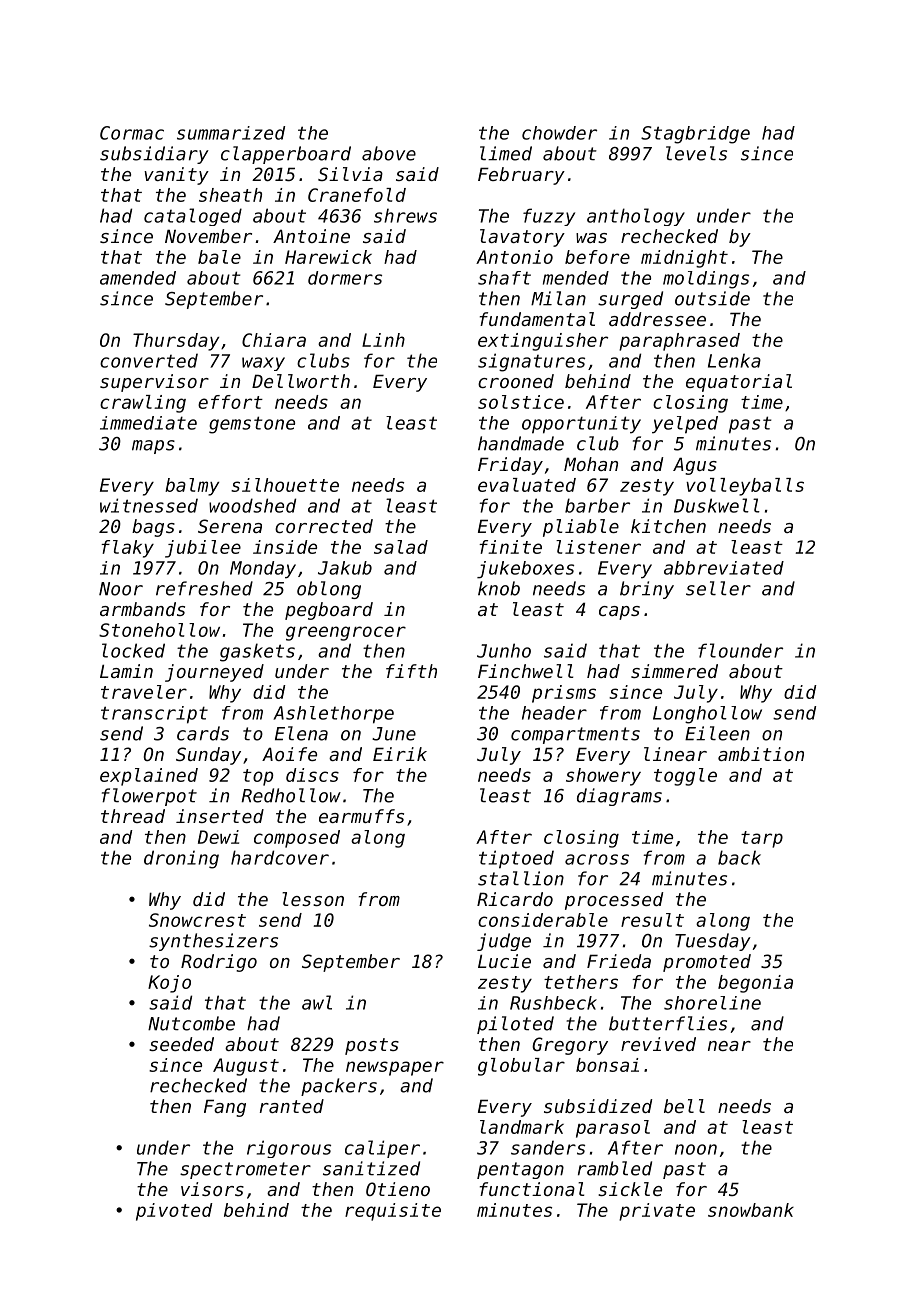 This screenshot has height=1311, width=924. Describe the element at coordinates (751, 1210) in the screenshot. I see `snowbank` at that location.
